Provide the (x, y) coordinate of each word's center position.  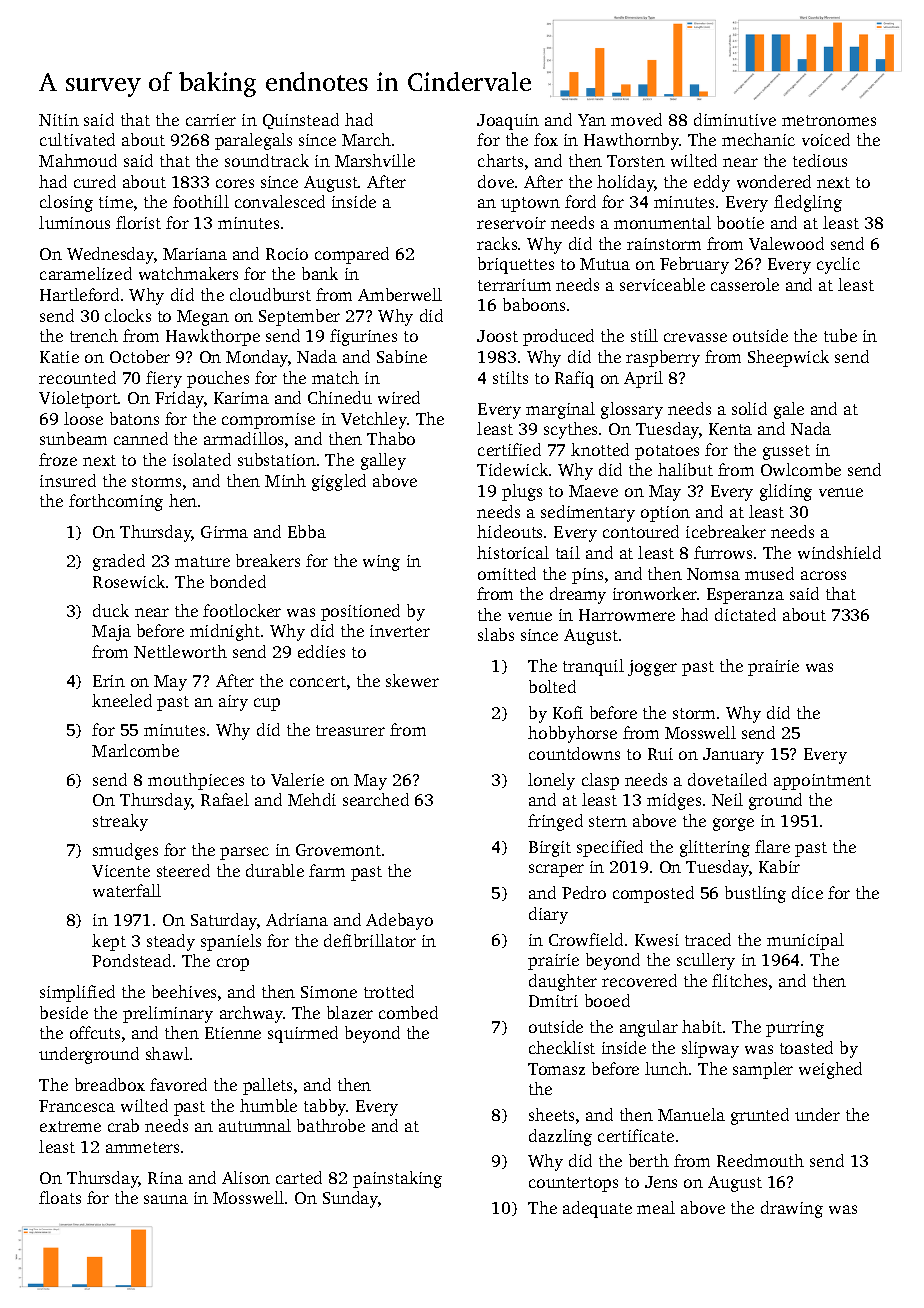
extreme (70, 1126)
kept (109, 942)
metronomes (829, 120)
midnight (225, 632)
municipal (805, 941)
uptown (530, 204)
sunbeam (73, 438)
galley (383, 461)
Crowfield (586, 939)
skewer (412, 680)
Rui (660, 754)
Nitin (59, 120)
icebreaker (726, 531)
